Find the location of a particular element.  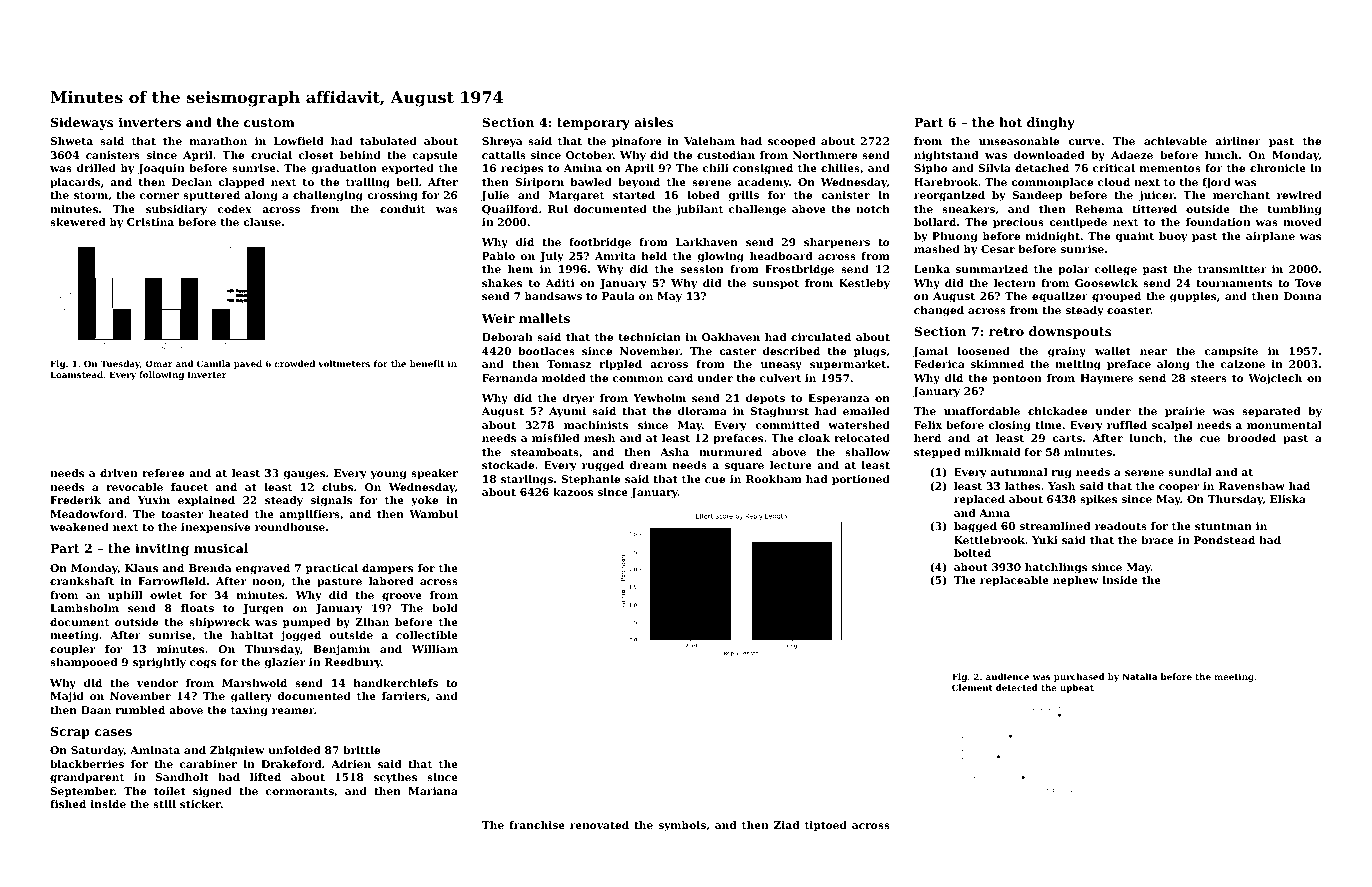

referee is located at coordinates (163, 473).
